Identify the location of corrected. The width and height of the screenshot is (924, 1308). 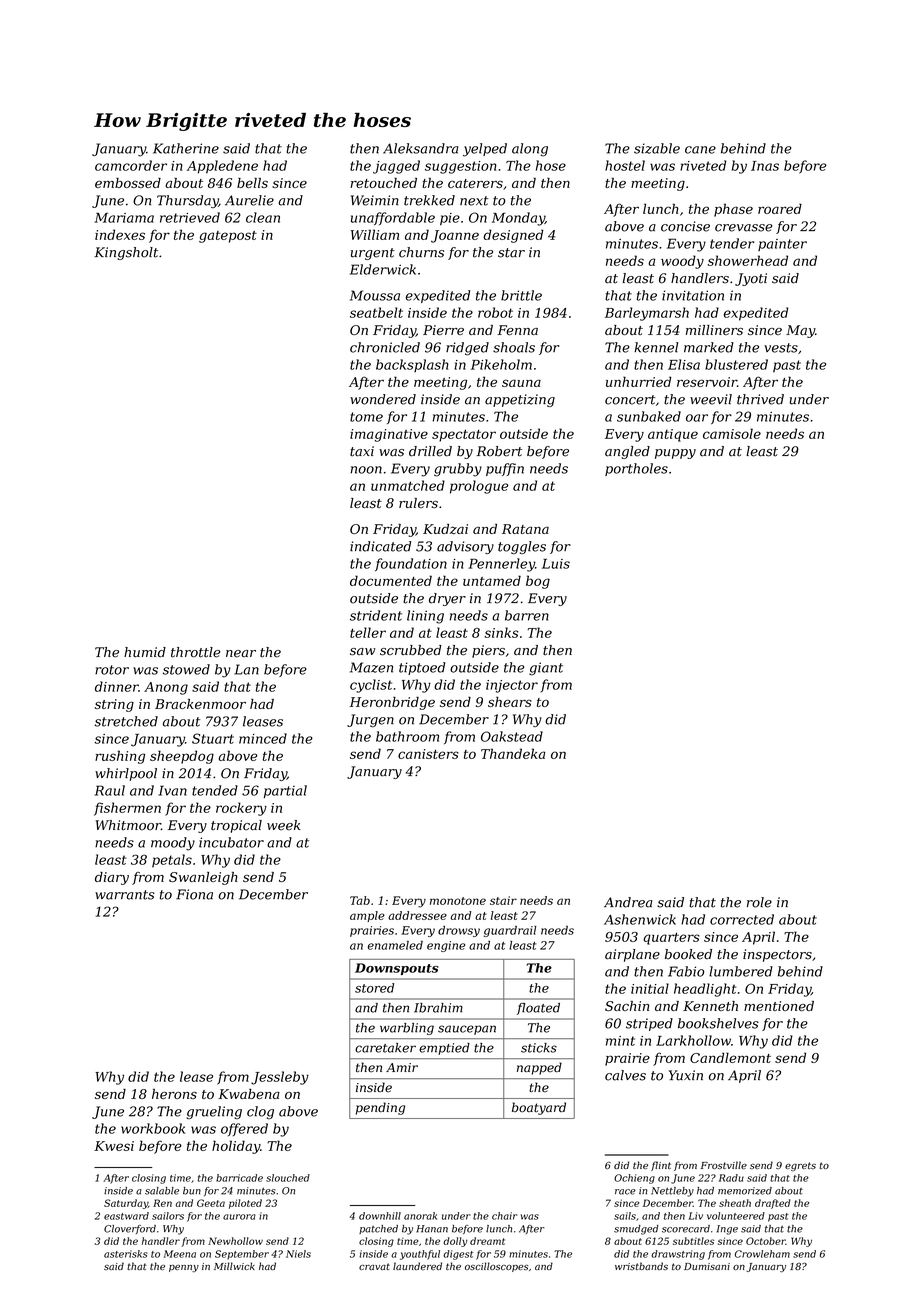
(742, 919).
